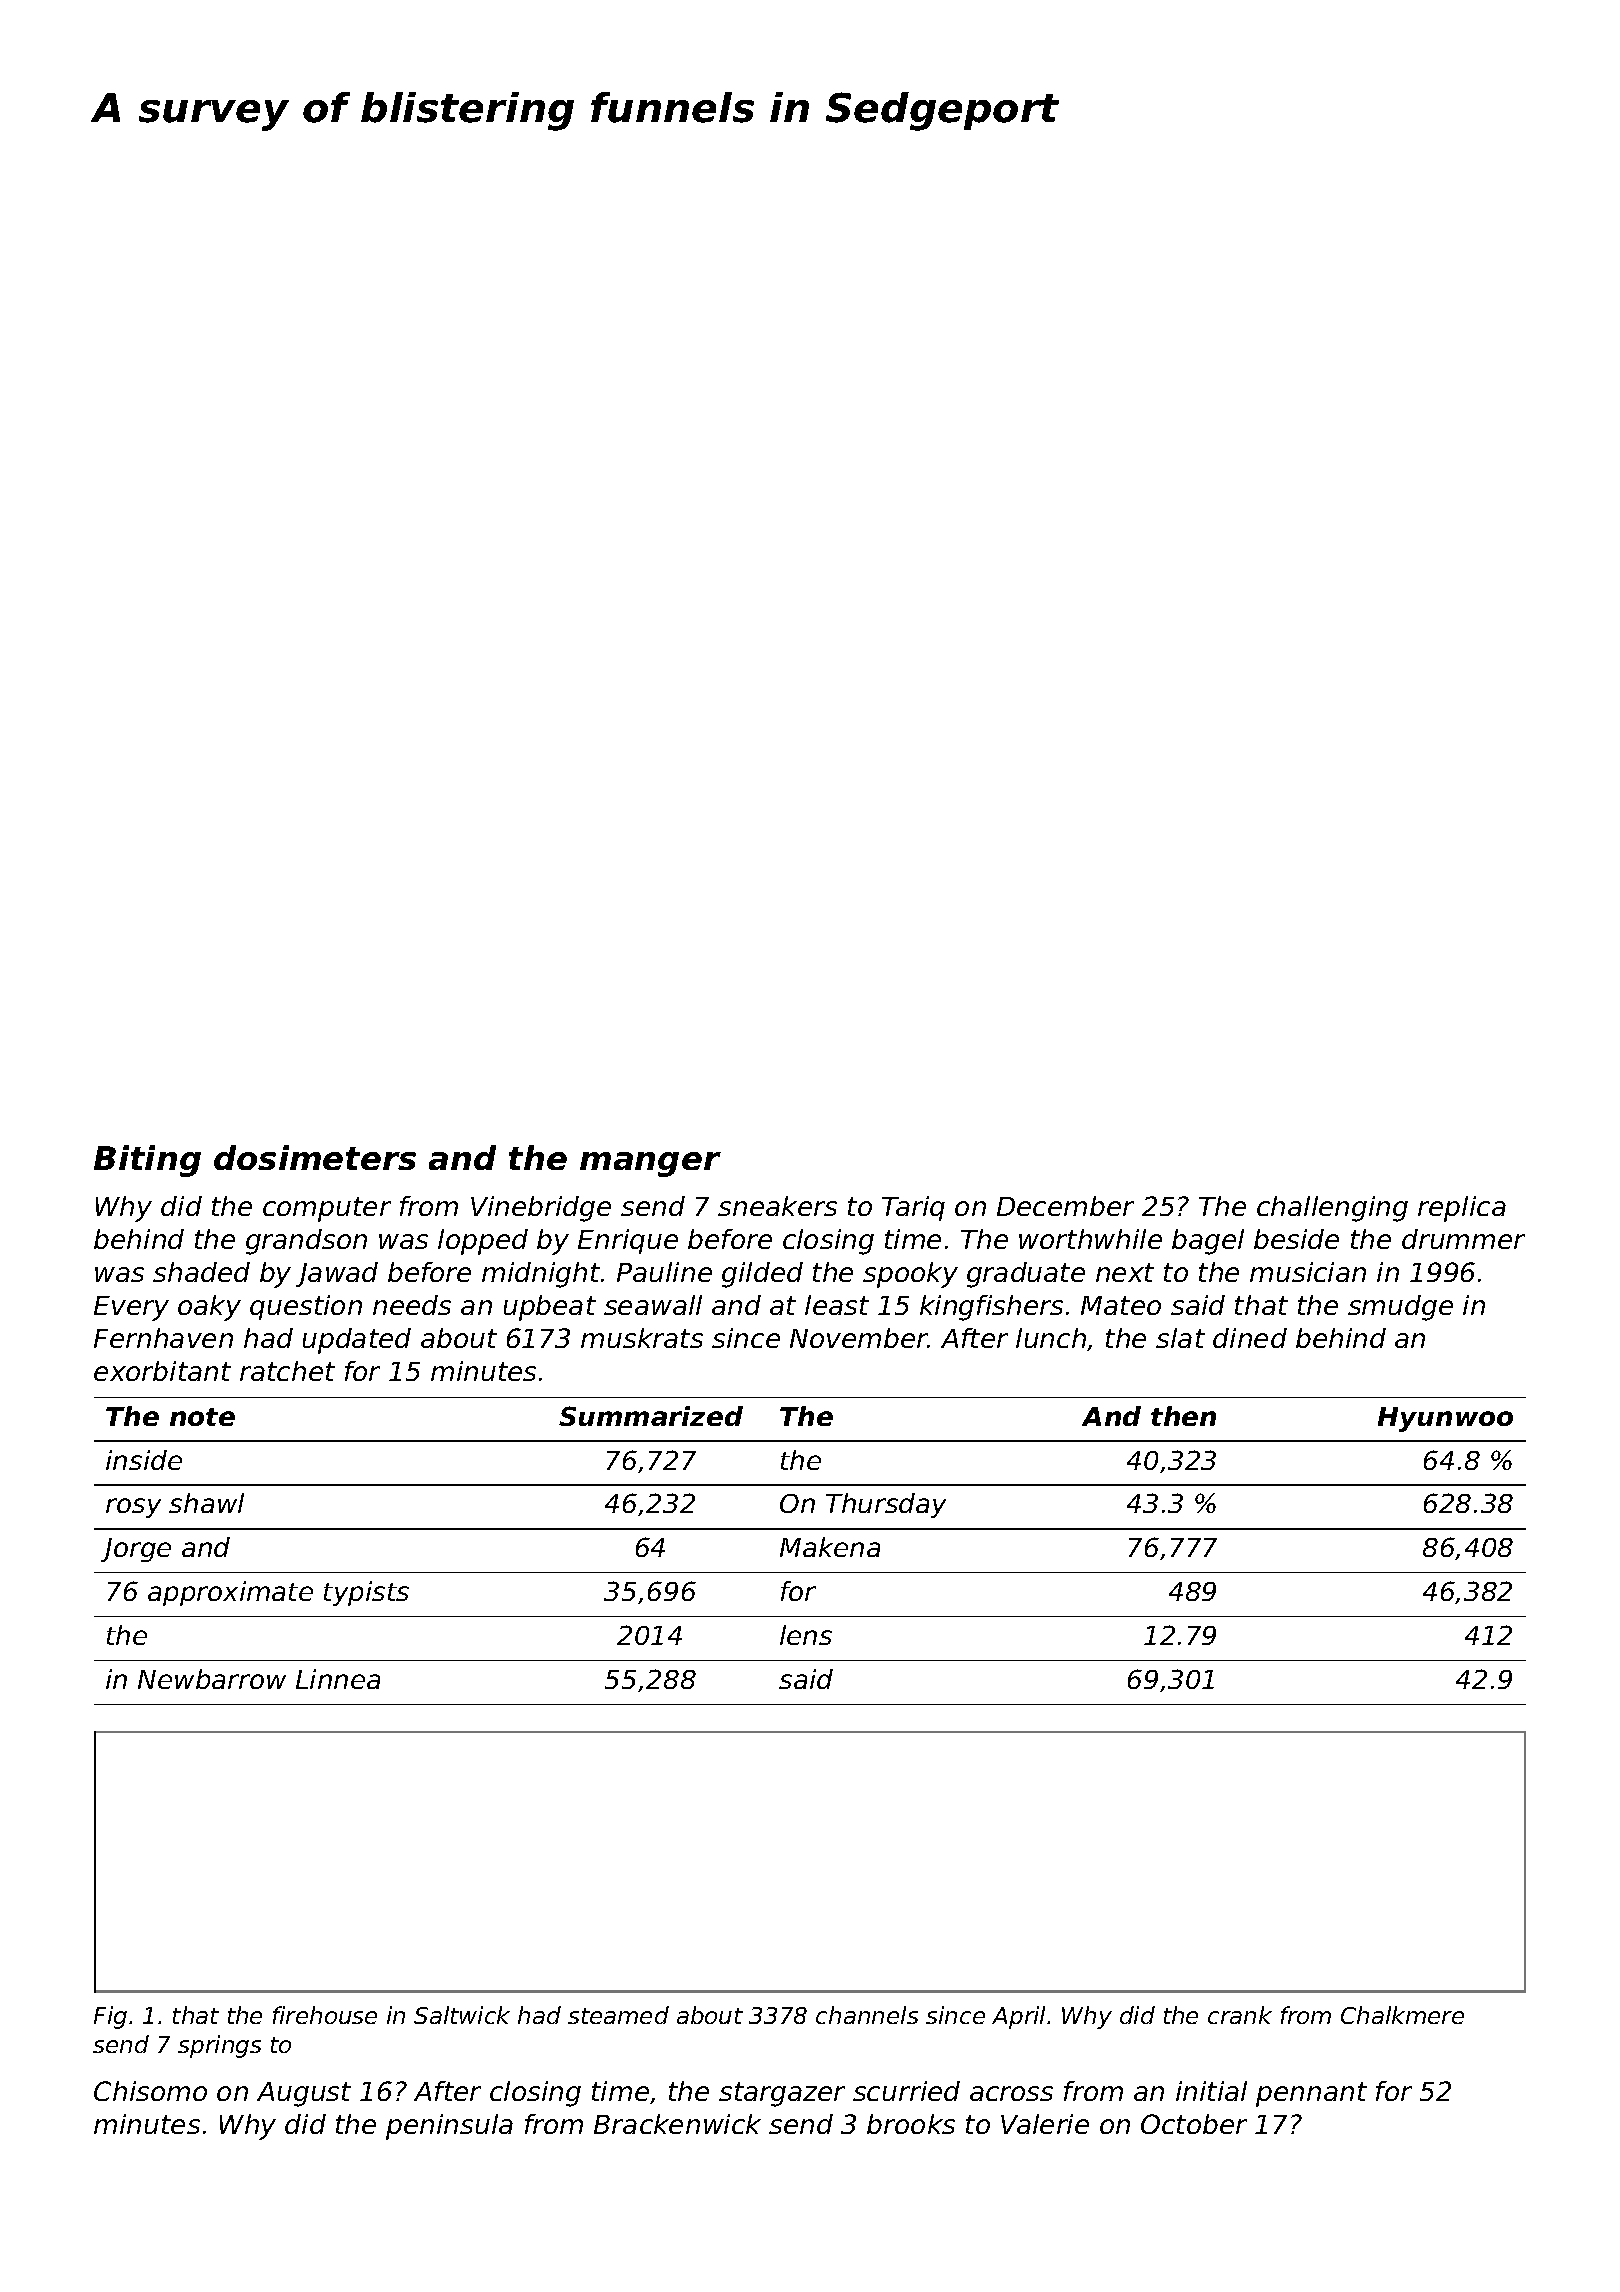 The image size is (1620, 2292). What do you see at coordinates (806, 1635) in the screenshot?
I see `lens` at bounding box center [806, 1635].
